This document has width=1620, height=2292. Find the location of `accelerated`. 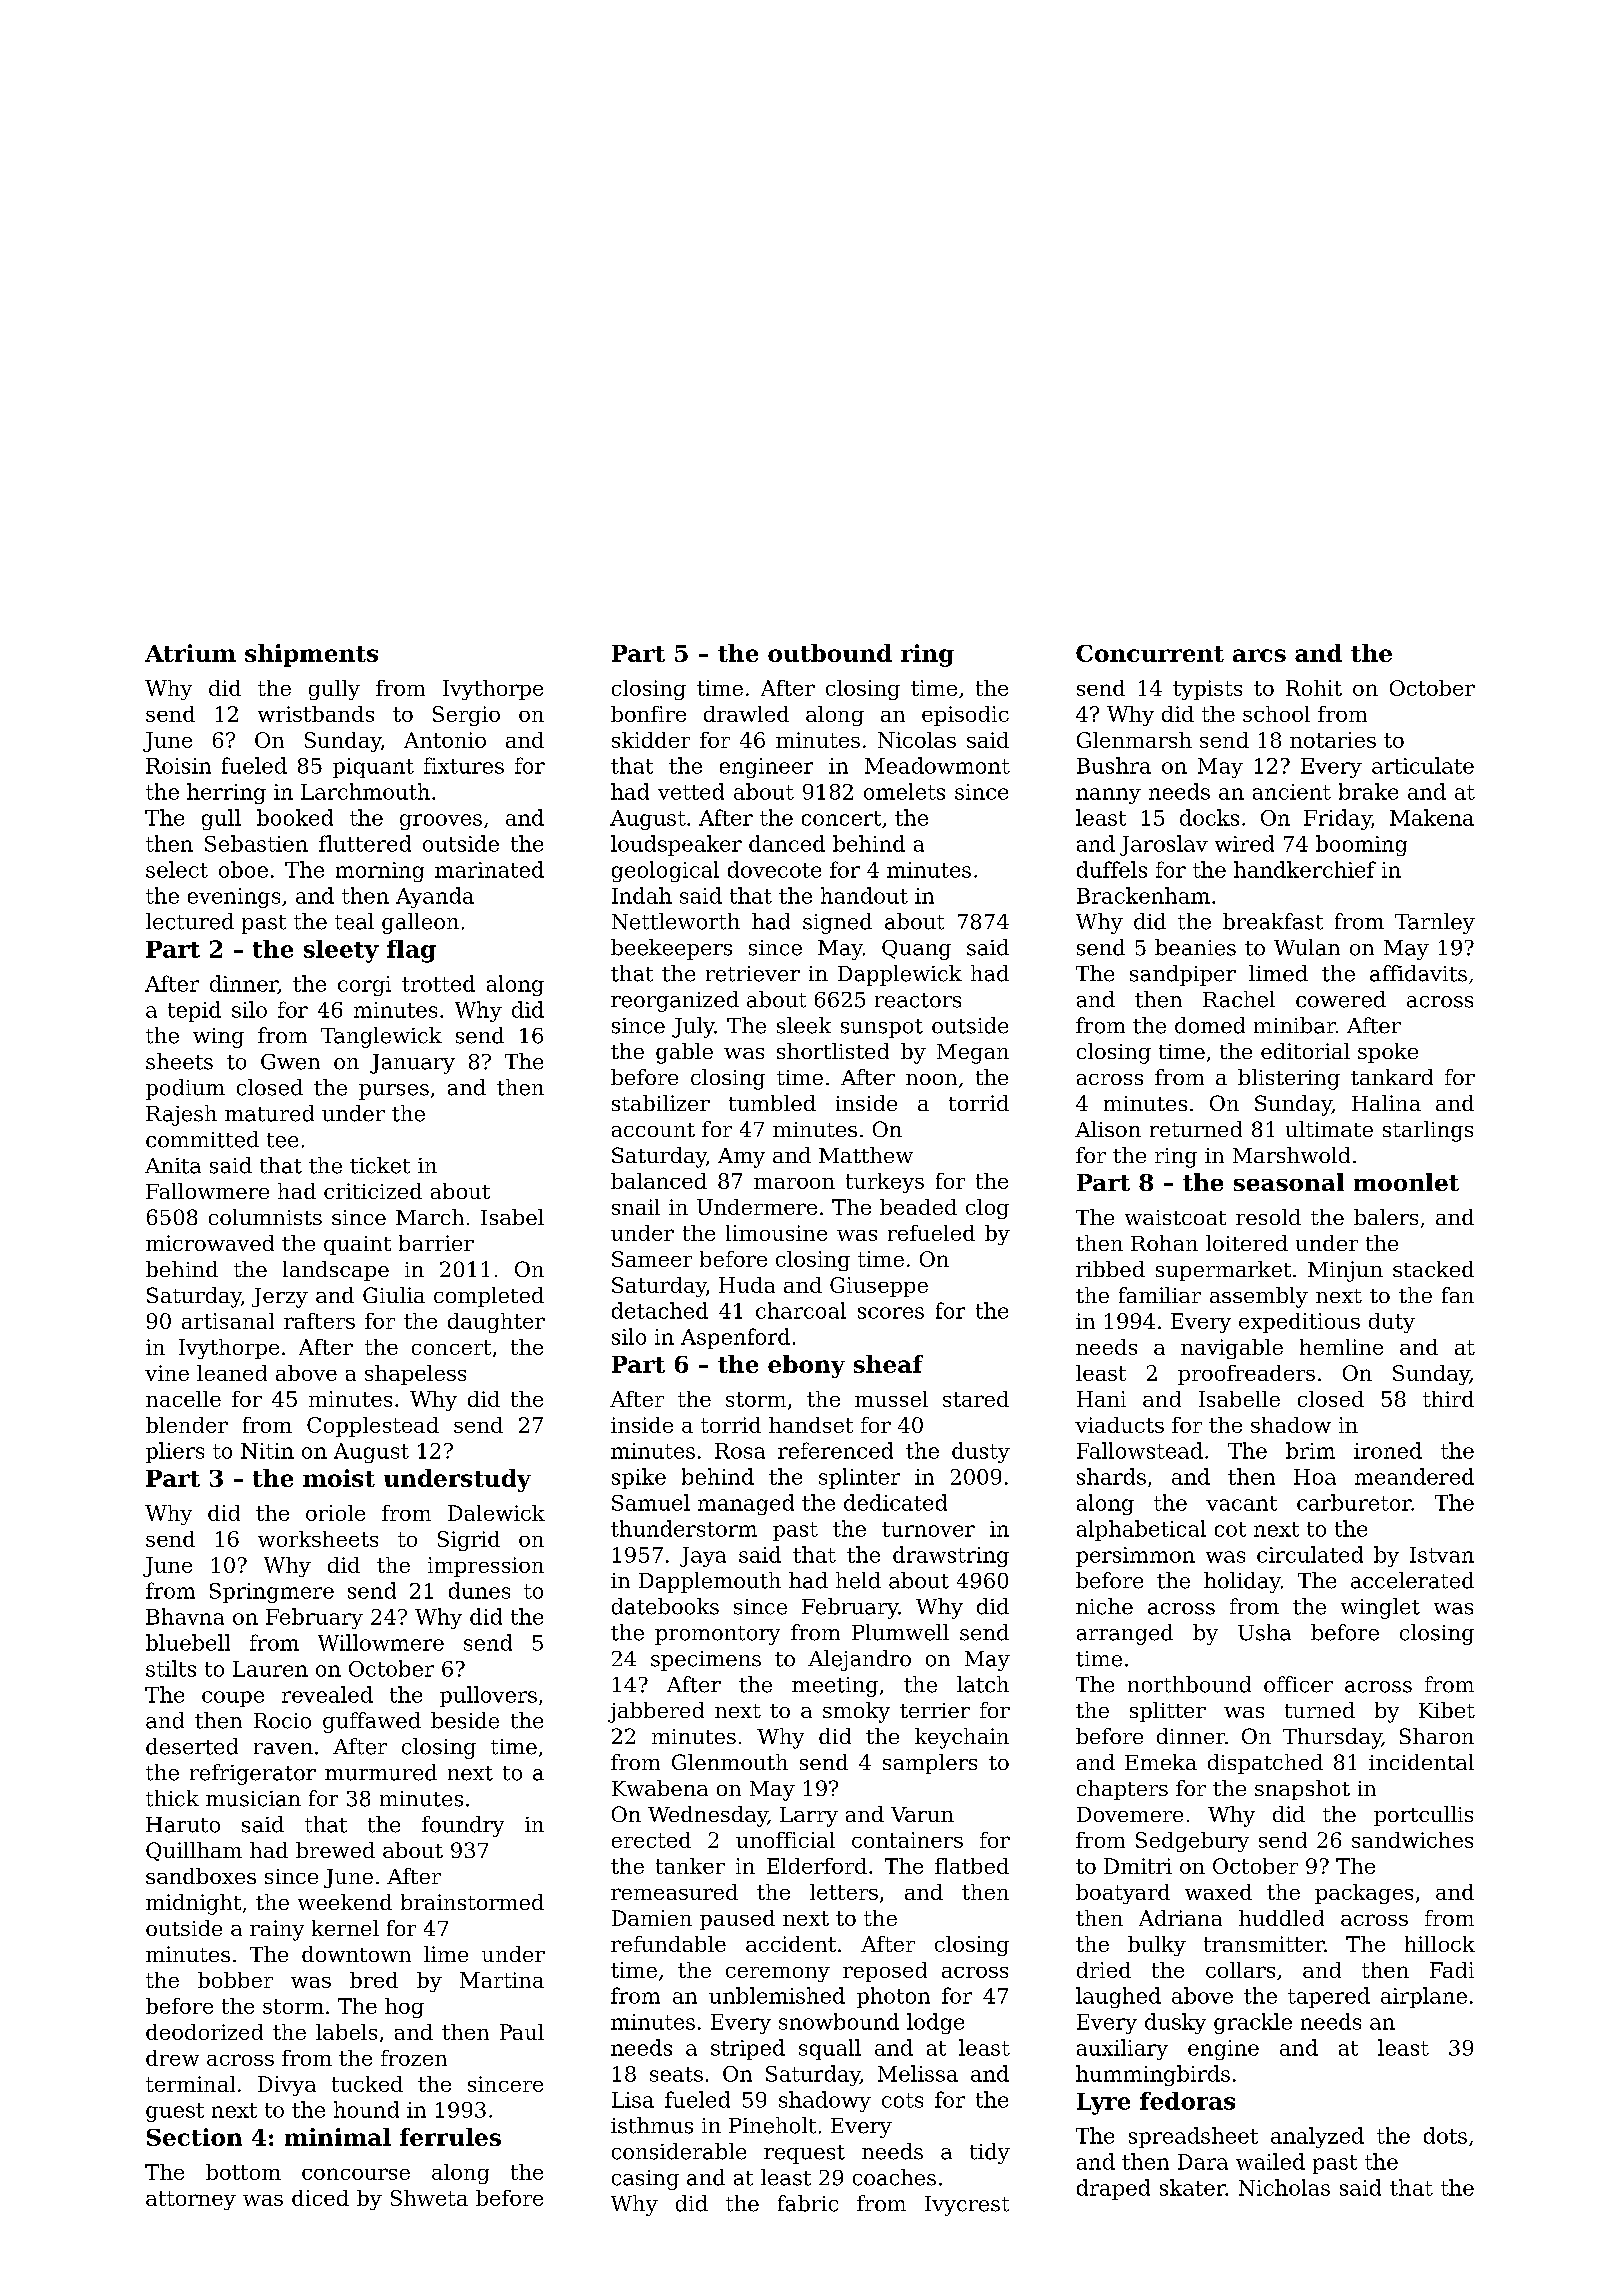

accelerated is located at coordinates (1412, 1580).
